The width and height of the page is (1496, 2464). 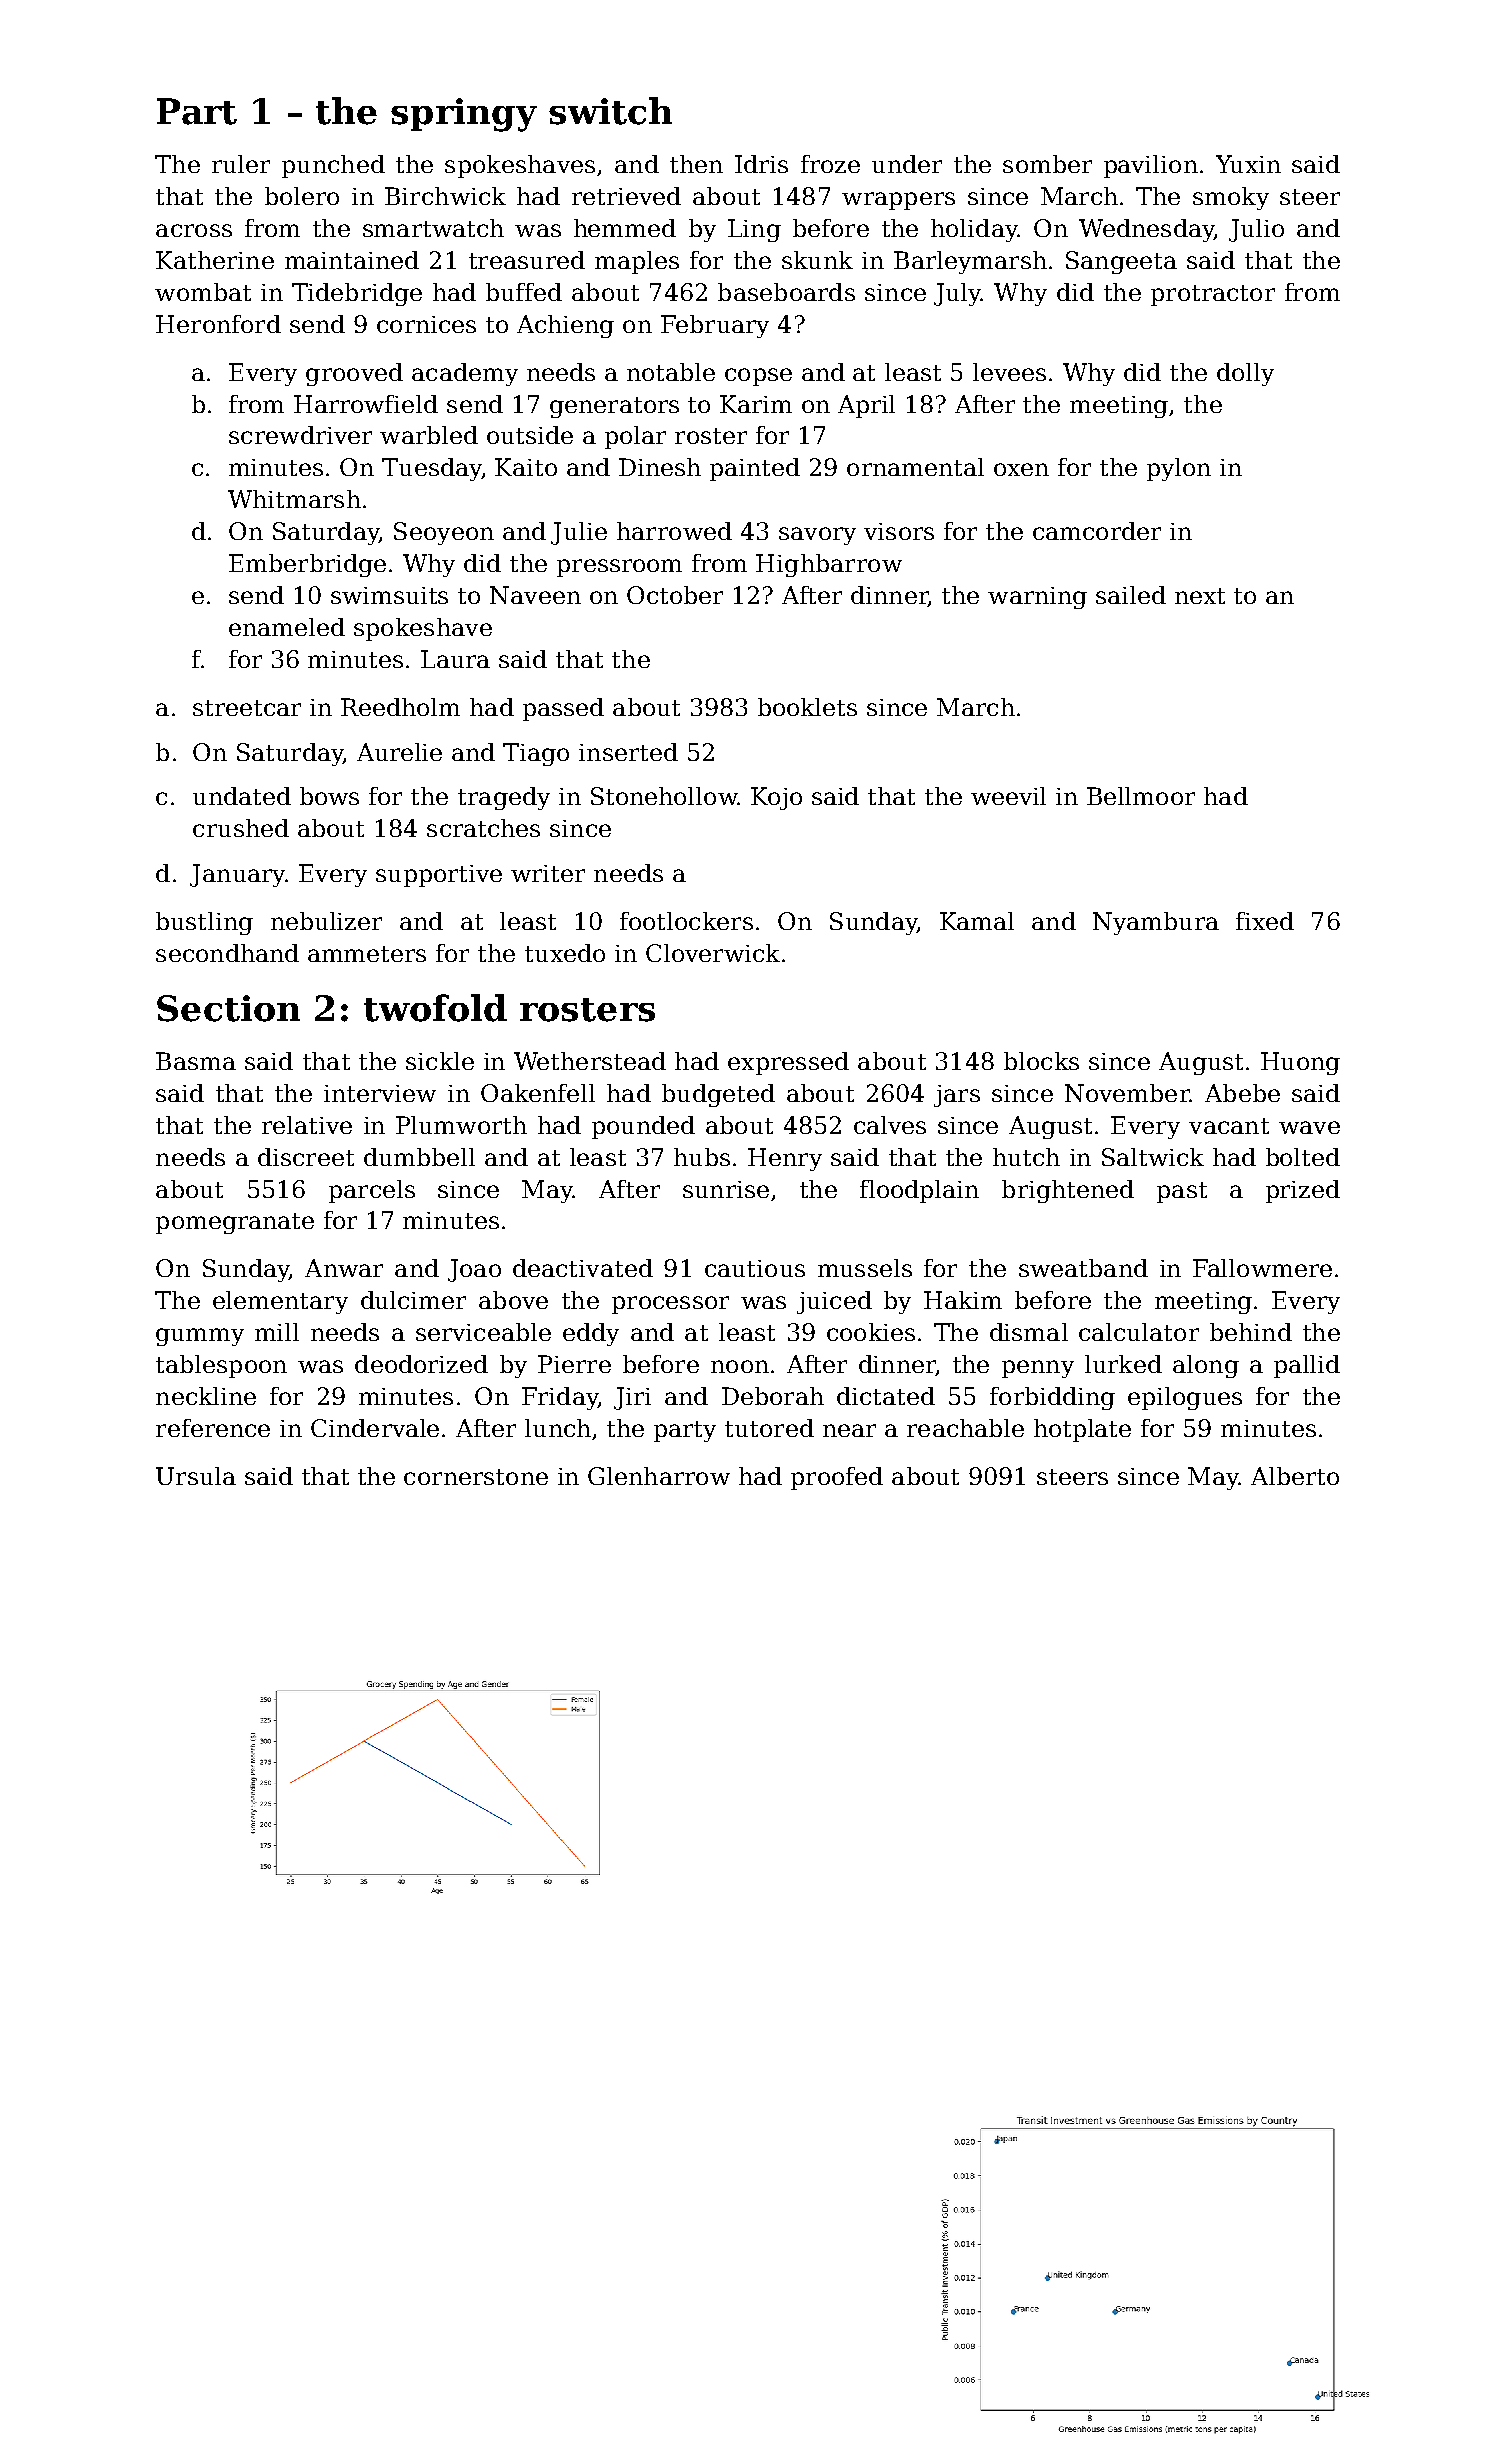 What do you see at coordinates (196, 1476) in the page?
I see `Ursula` at bounding box center [196, 1476].
